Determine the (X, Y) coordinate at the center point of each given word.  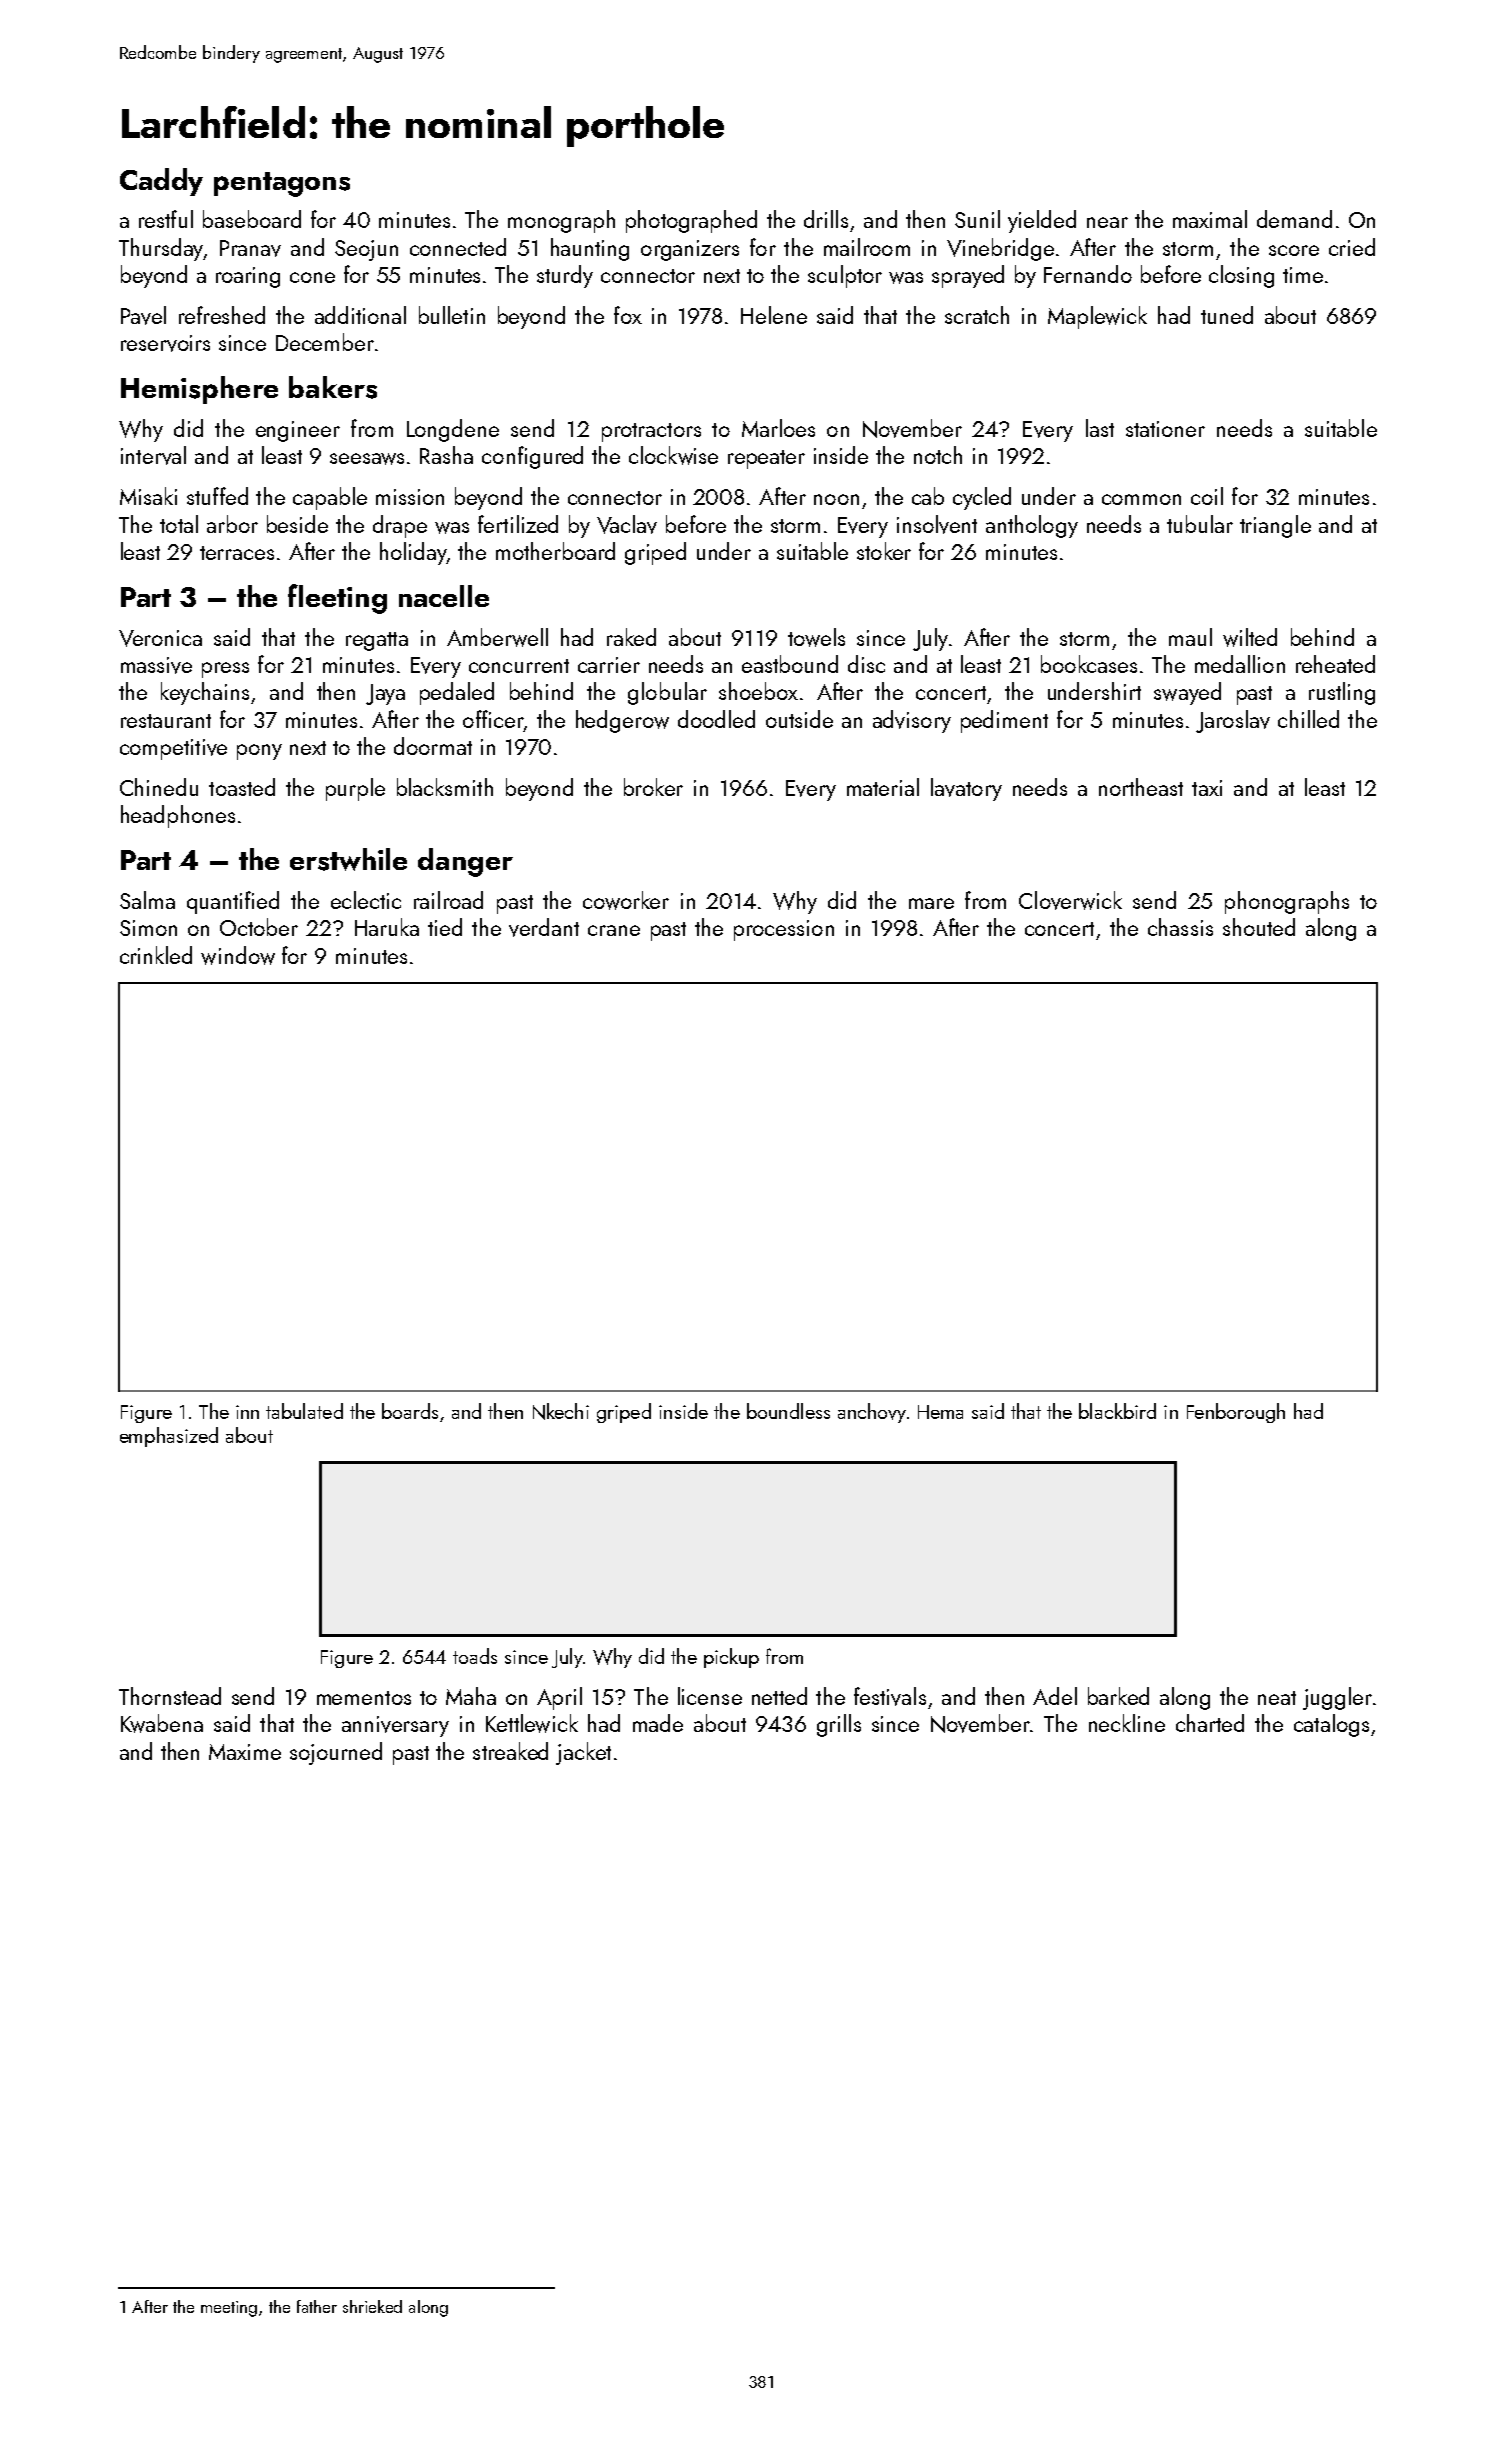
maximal (1210, 219)
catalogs (1331, 1725)
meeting (229, 2309)
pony (259, 752)
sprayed (968, 276)
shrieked (372, 2306)
